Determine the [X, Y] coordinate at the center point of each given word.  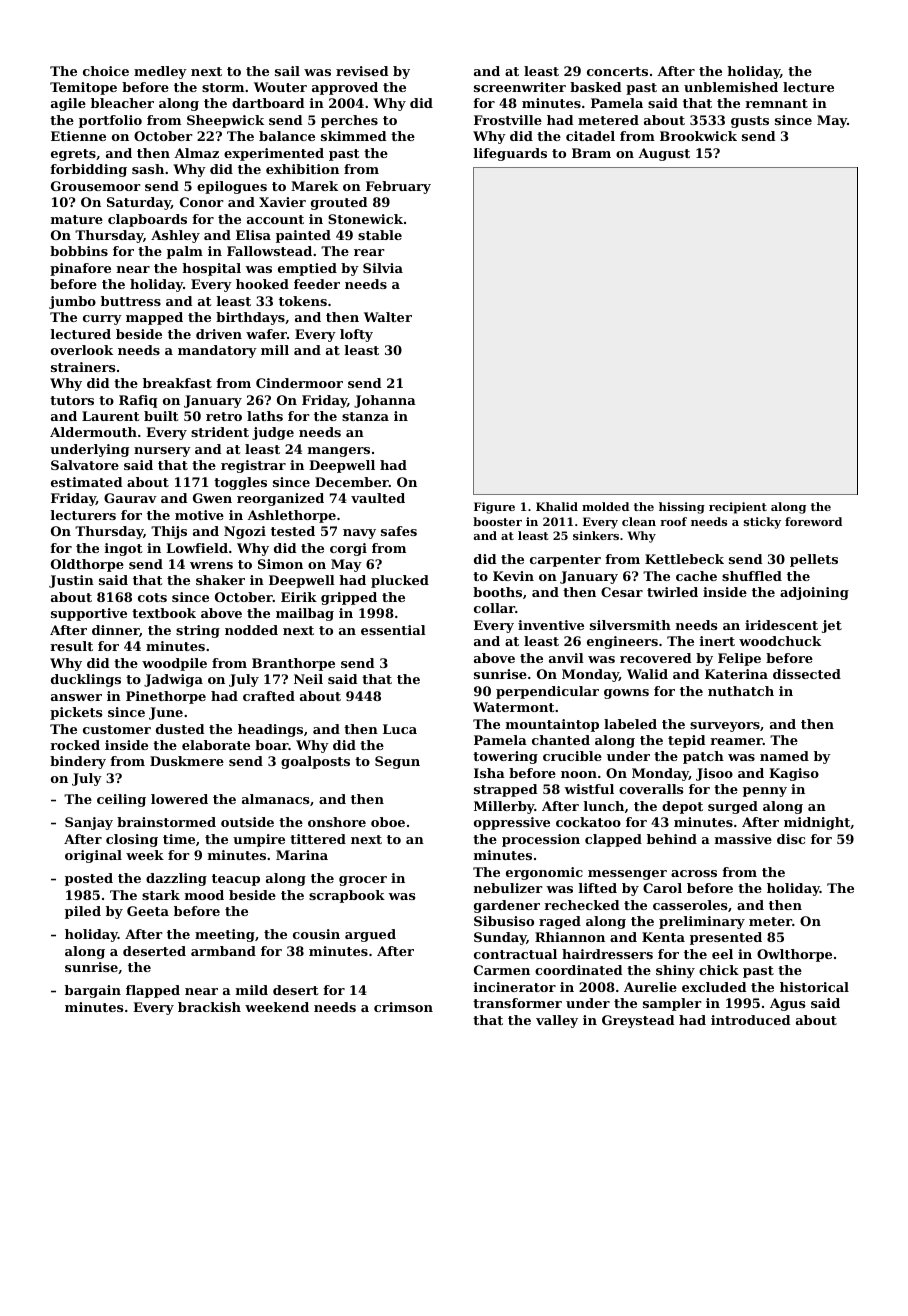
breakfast [177, 383]
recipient [738, 508]
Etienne [78, 136]
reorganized [280, 499]
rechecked [581, 905]
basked [595, 87]
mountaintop [552, 725]
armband [223, 951]
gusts [750, 122]
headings [270, 730]
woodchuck [780, 641]
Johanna [385, 401]
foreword [813, 521]
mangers [339, 452]
